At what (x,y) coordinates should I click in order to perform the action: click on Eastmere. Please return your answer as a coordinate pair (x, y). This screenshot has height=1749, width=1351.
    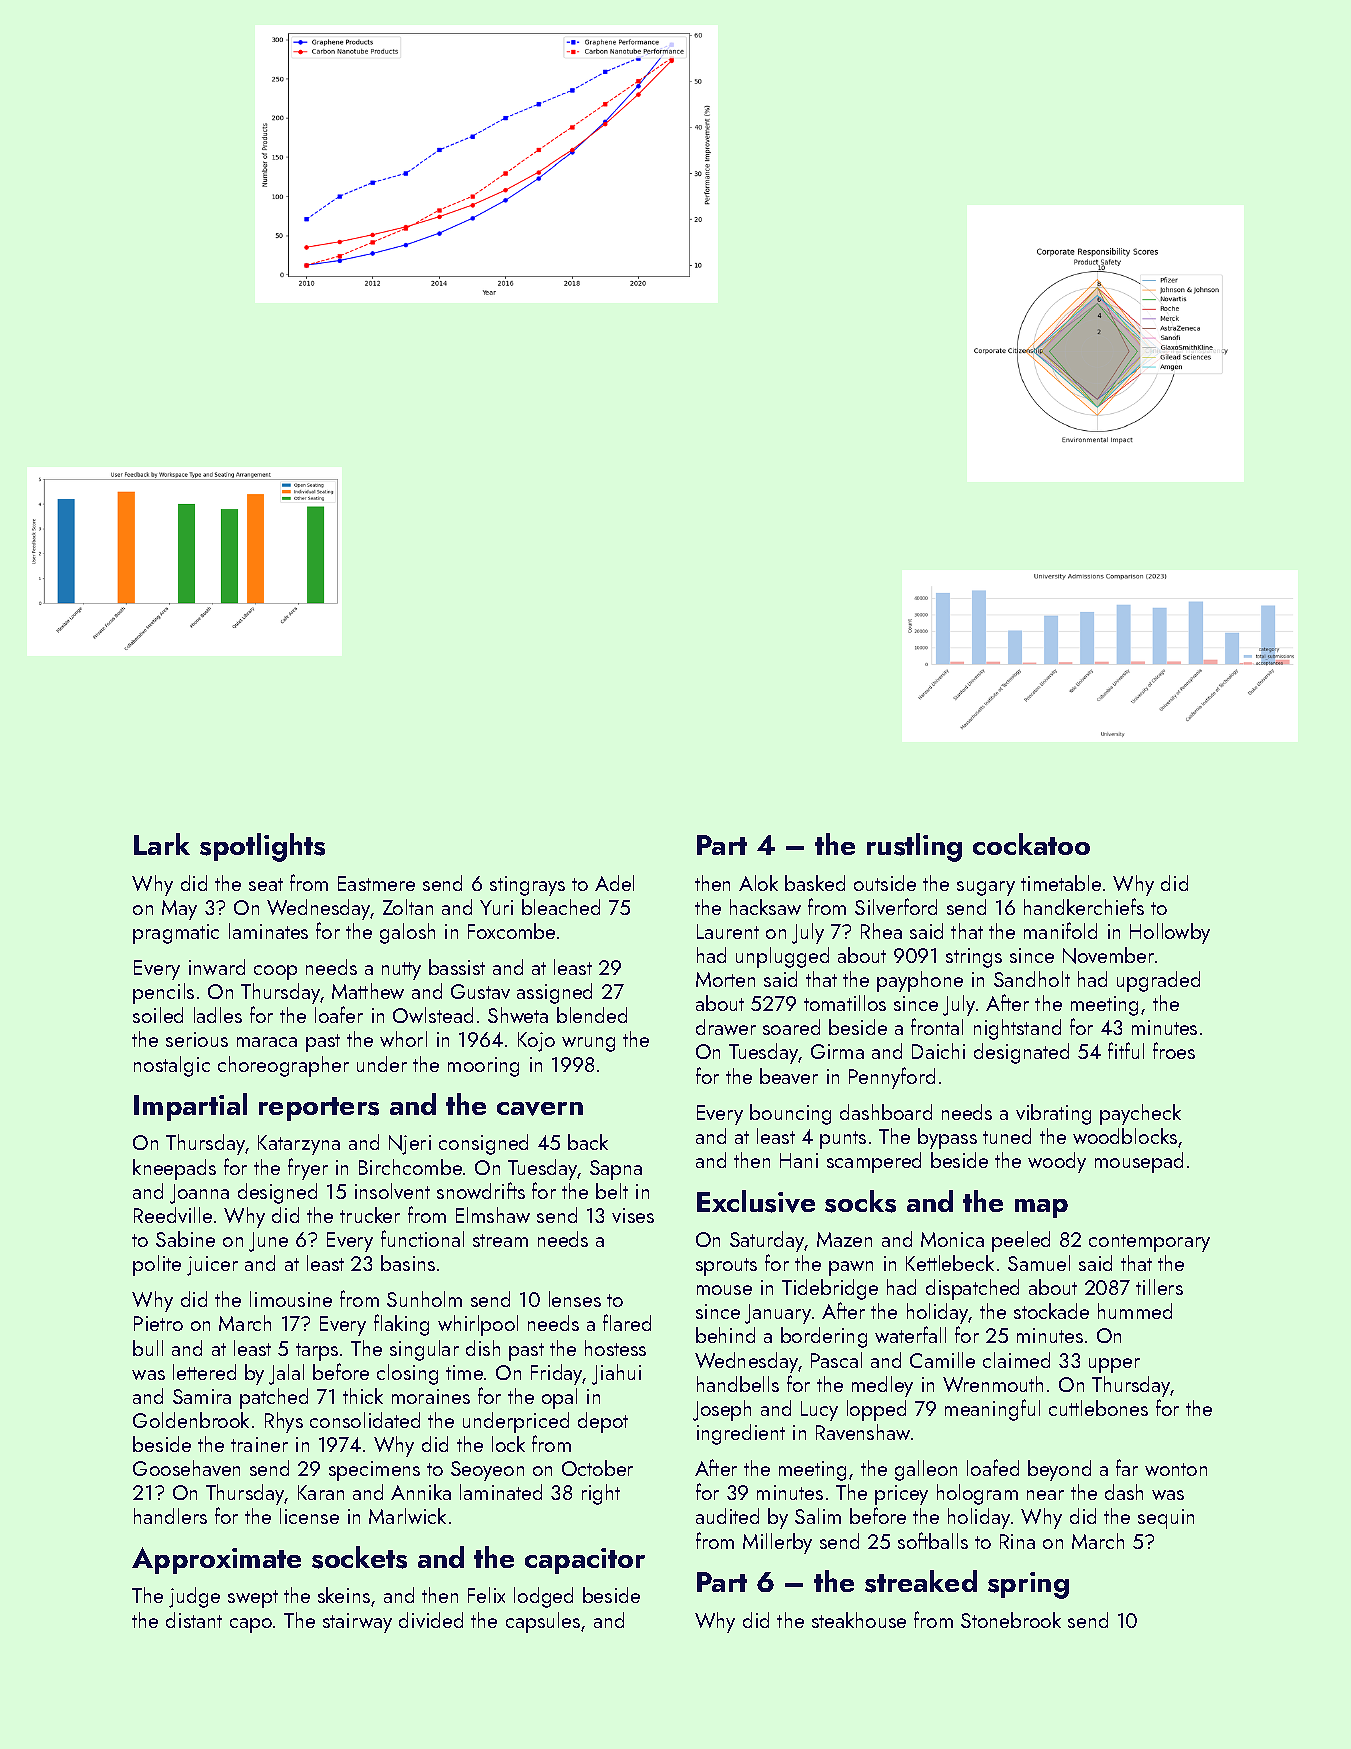
    Looking at the image, I should click on (376, 883).
